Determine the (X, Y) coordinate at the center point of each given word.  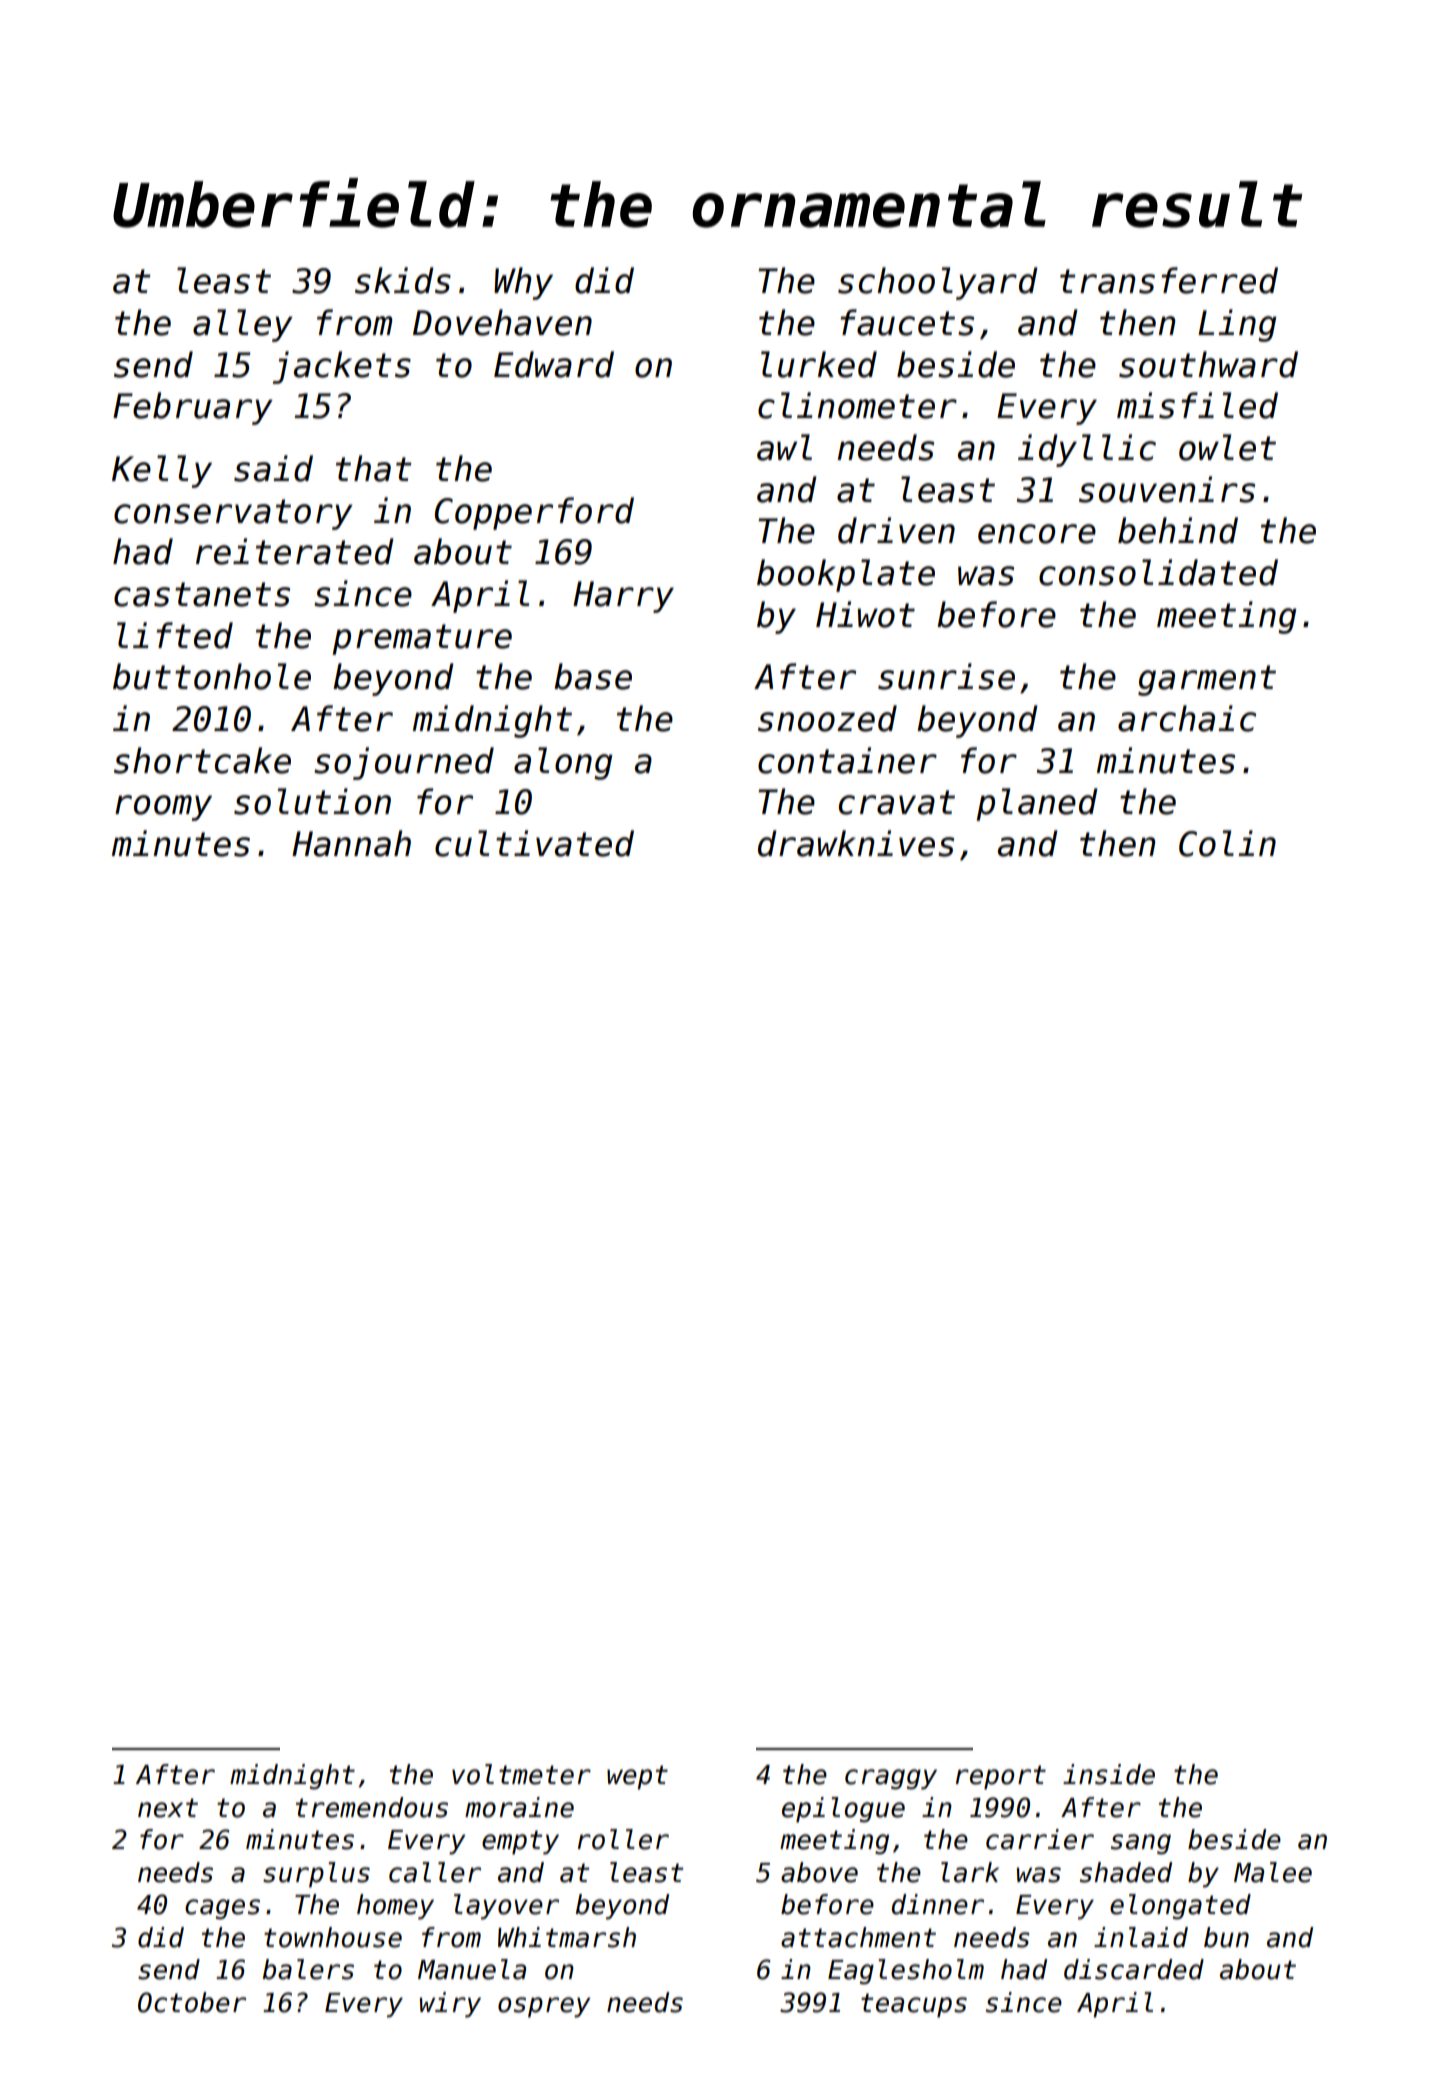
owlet (1227, 447)
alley (243, 325)
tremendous (372, 1807)
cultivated (534, 843)
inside (1109, 1774)
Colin (1227, 843)
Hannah (351, 843)
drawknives (856, 843)
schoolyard (938, 283)
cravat (897, 802)
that (374, 468)
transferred (1169, 280)
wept (637, 1777)
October (192, 2002)
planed (1037, 804)
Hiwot (865, 614)
